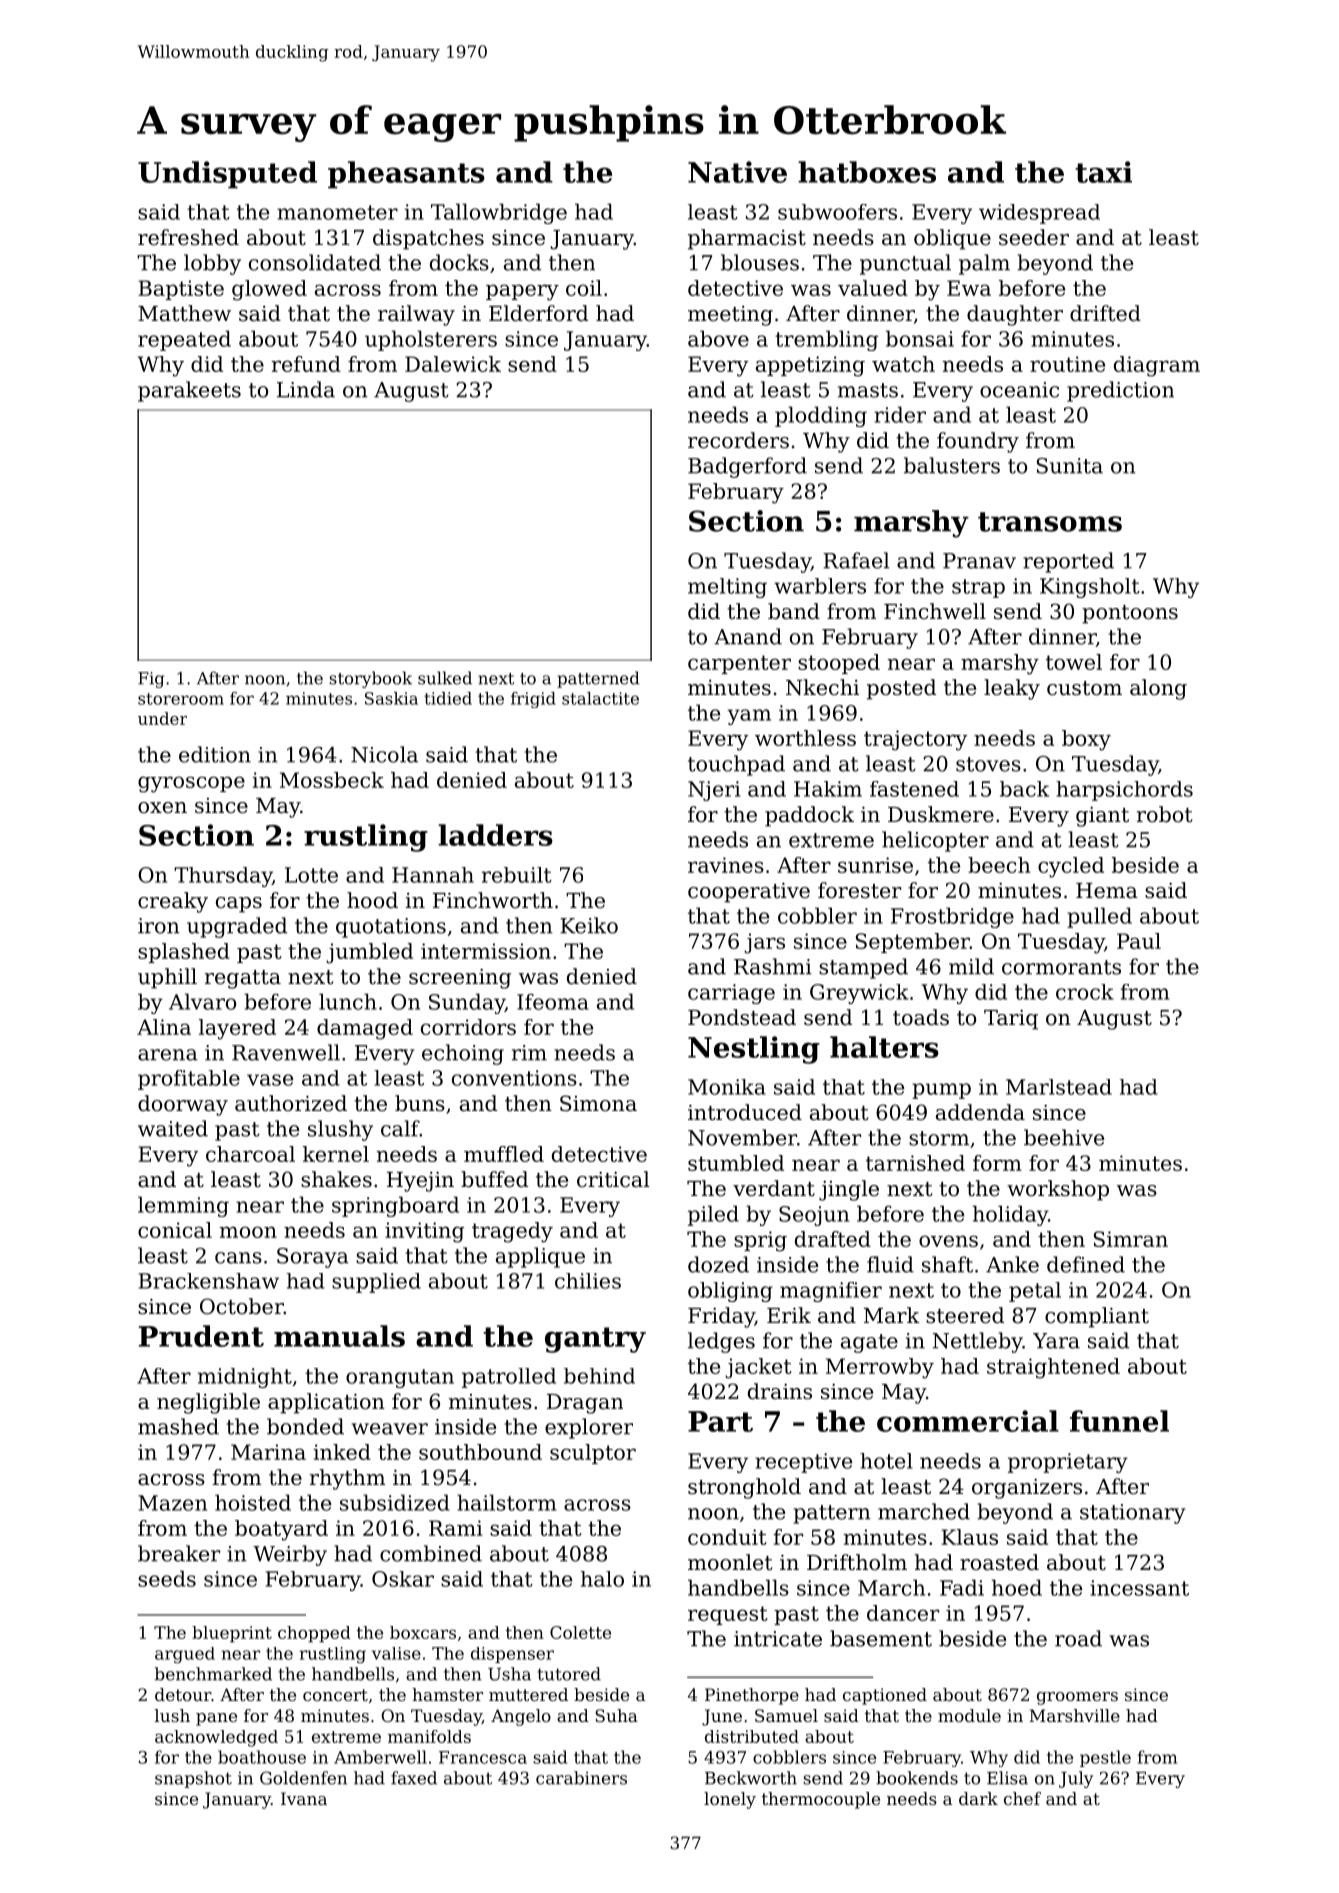 The height and width of the screenshot is (1893, 1339). I want to click on taxi, so click(1103, 172).
